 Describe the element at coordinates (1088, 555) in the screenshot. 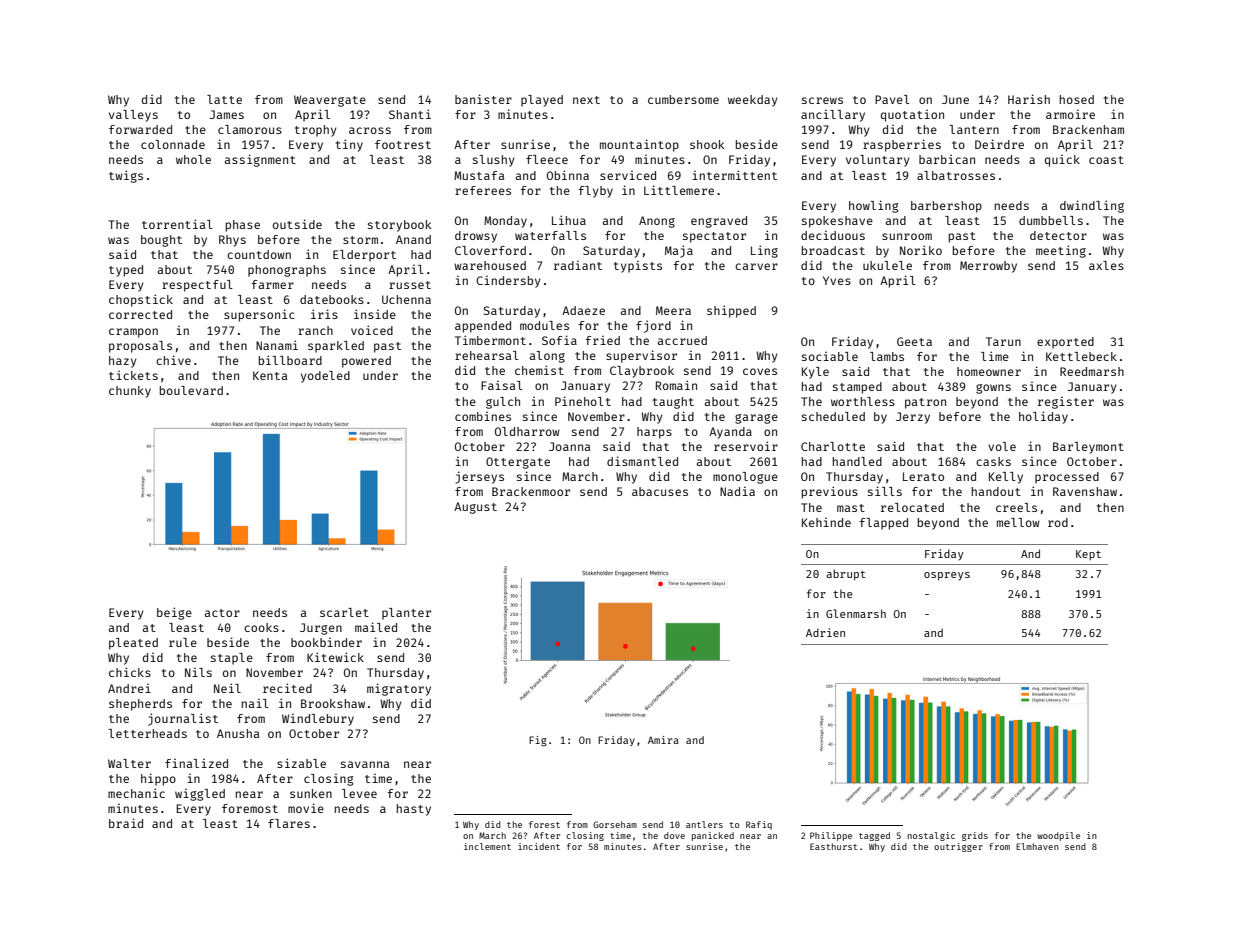

I see `Kept` at that location.
